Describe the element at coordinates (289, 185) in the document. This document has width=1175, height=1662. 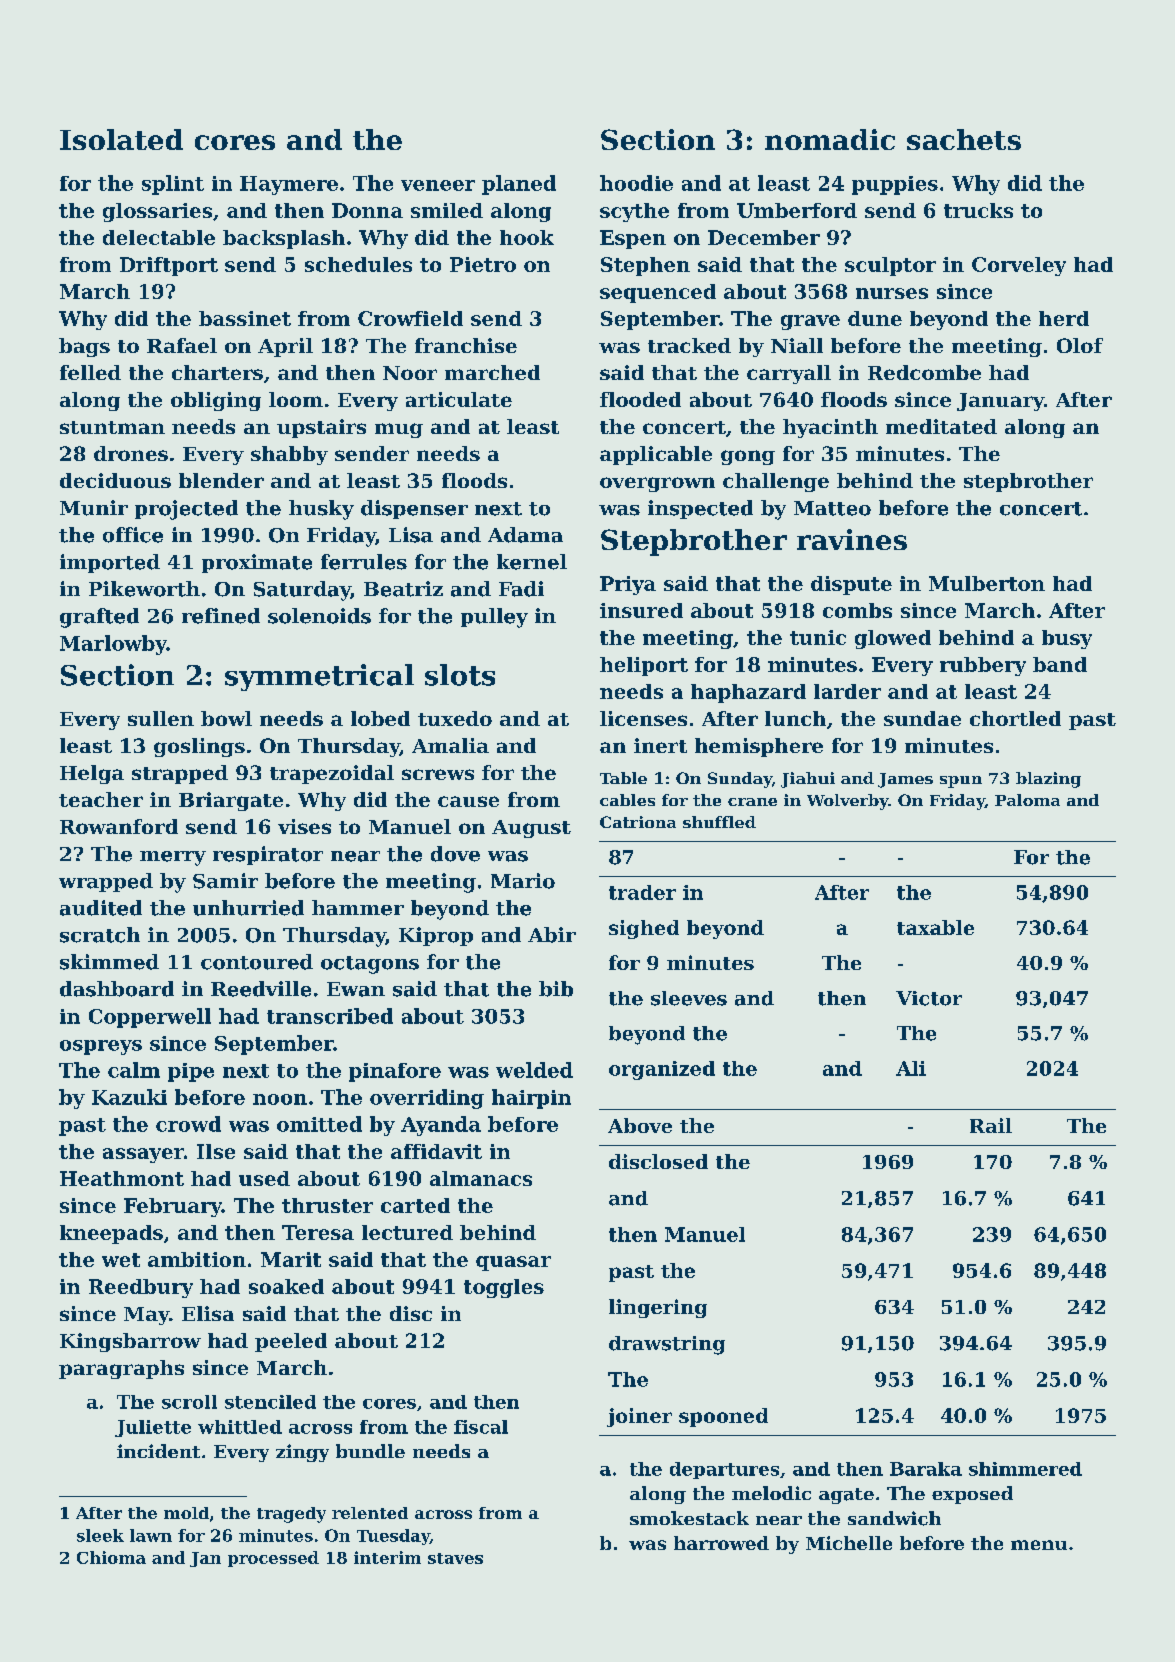
I see `Haymere` at that location.
